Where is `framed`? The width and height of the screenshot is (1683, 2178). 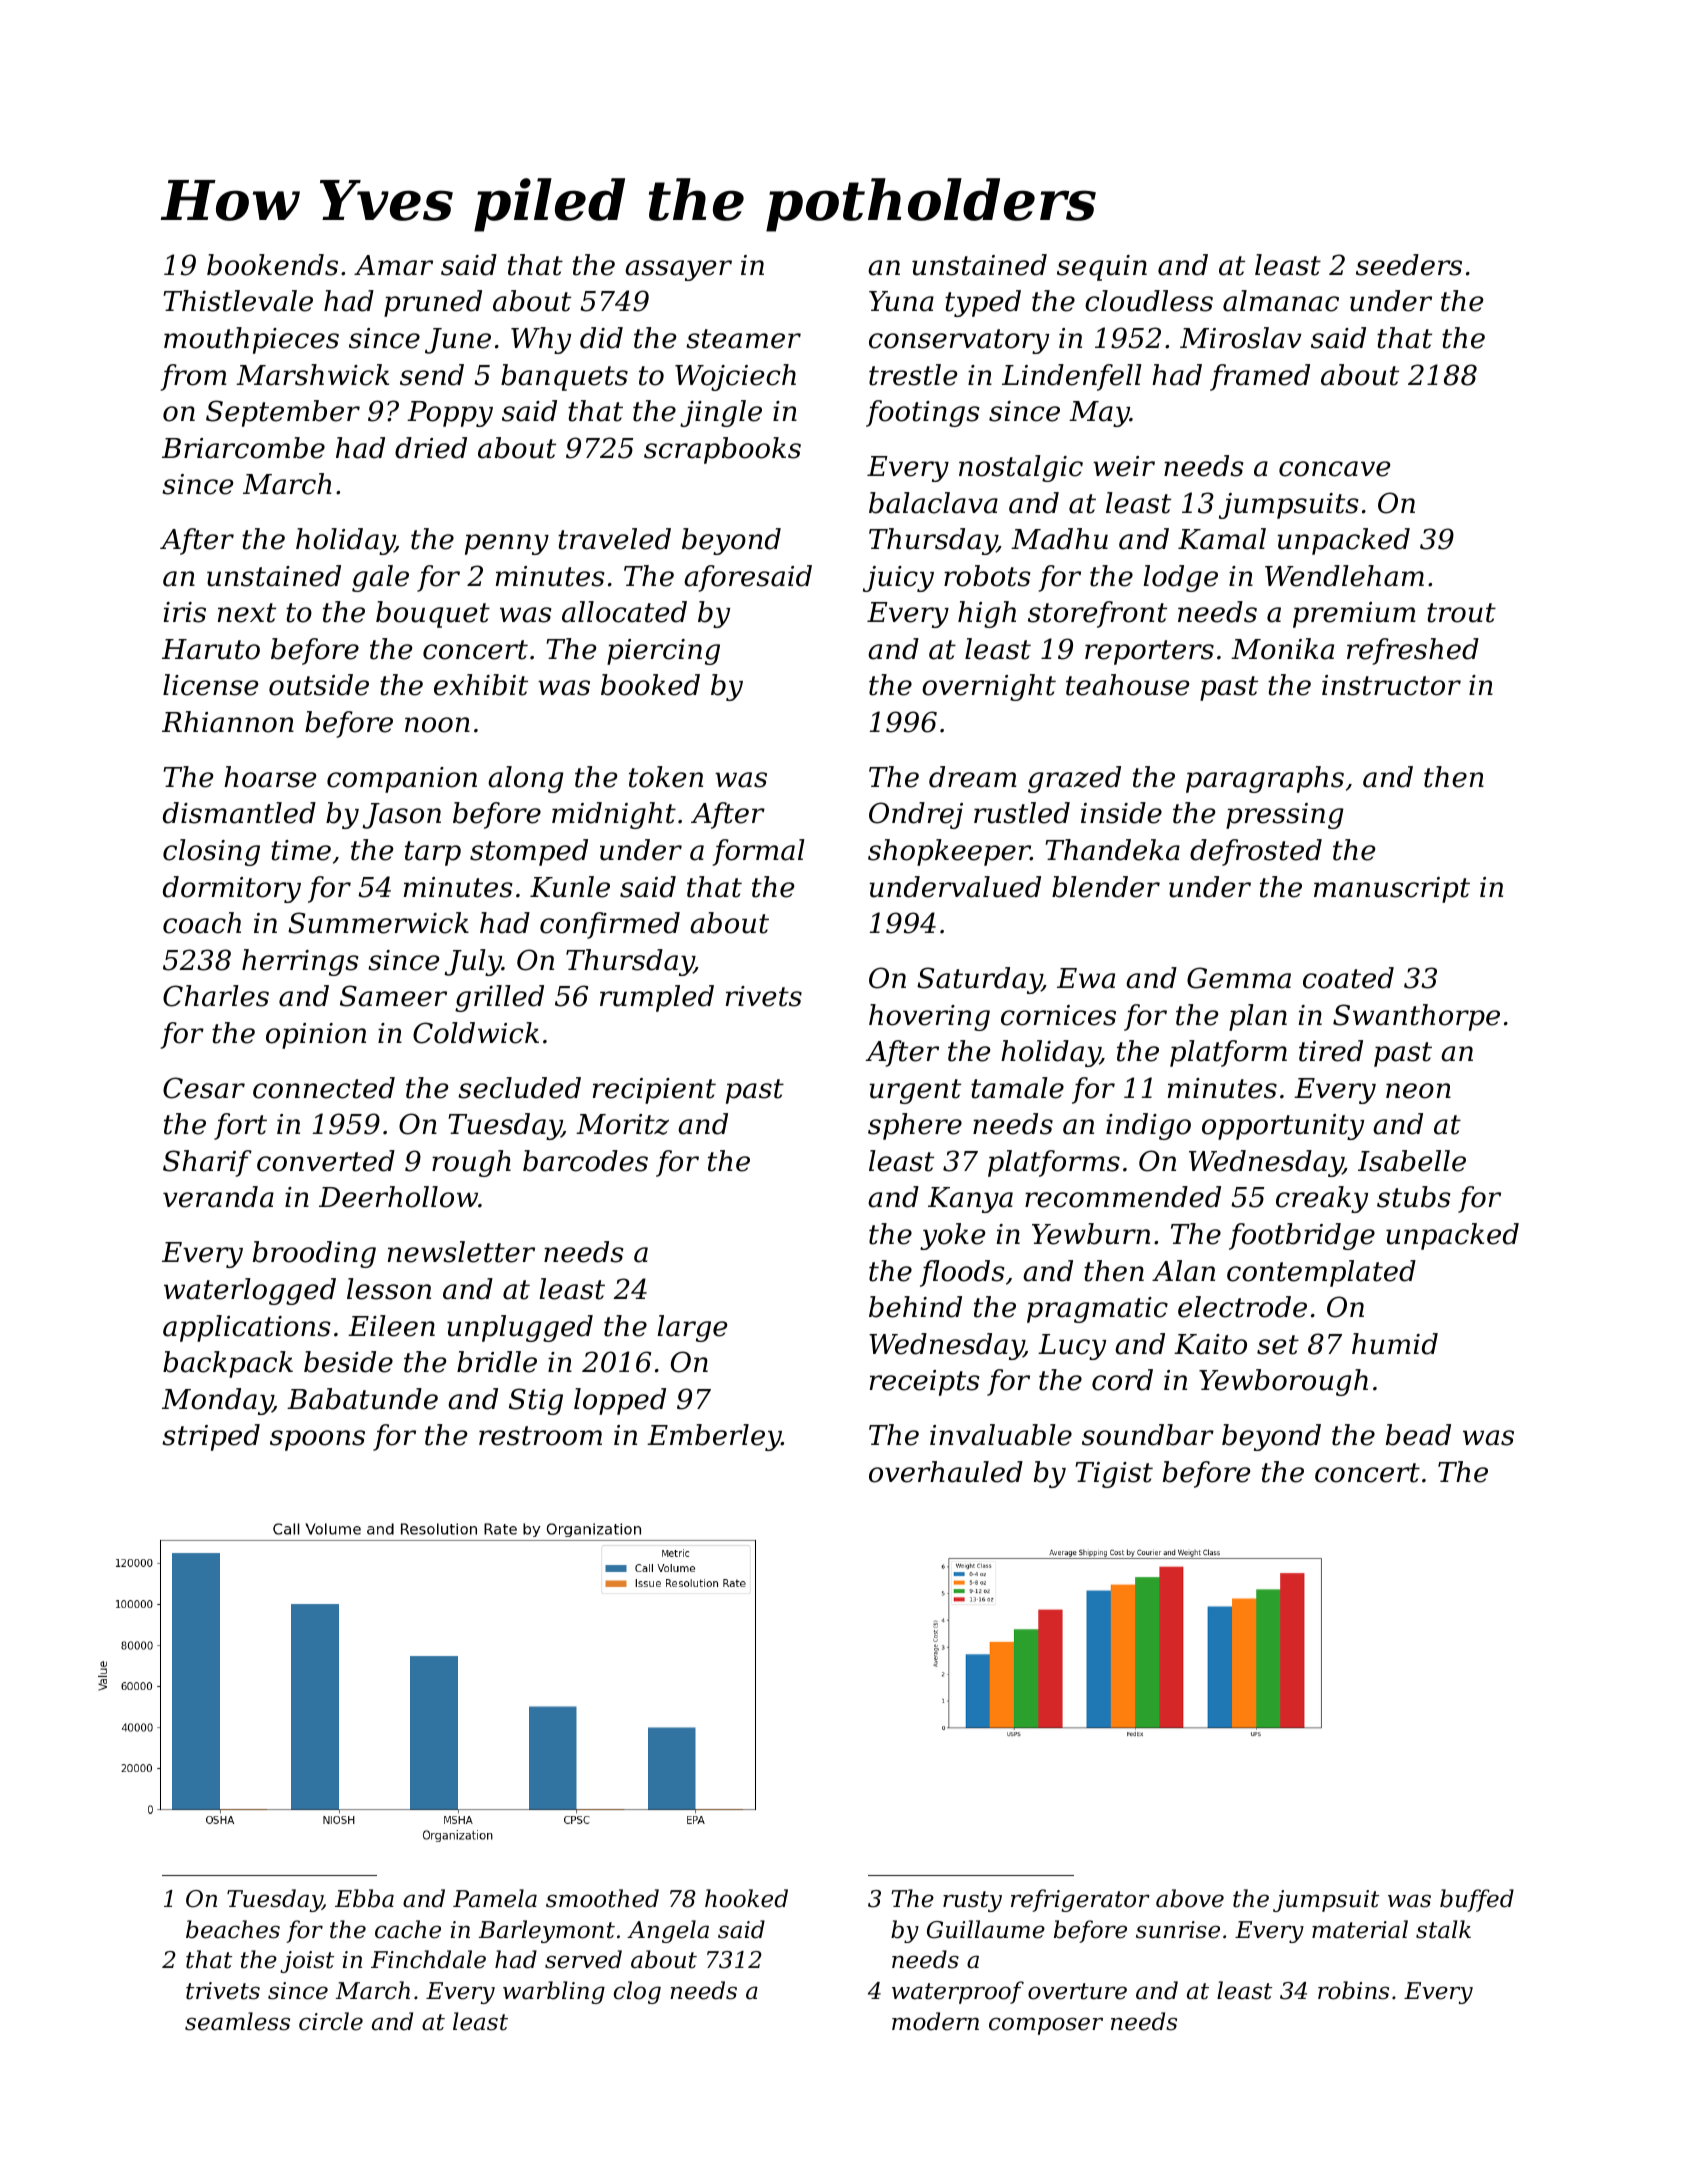 framed is located at coordinates (1260, 377).
